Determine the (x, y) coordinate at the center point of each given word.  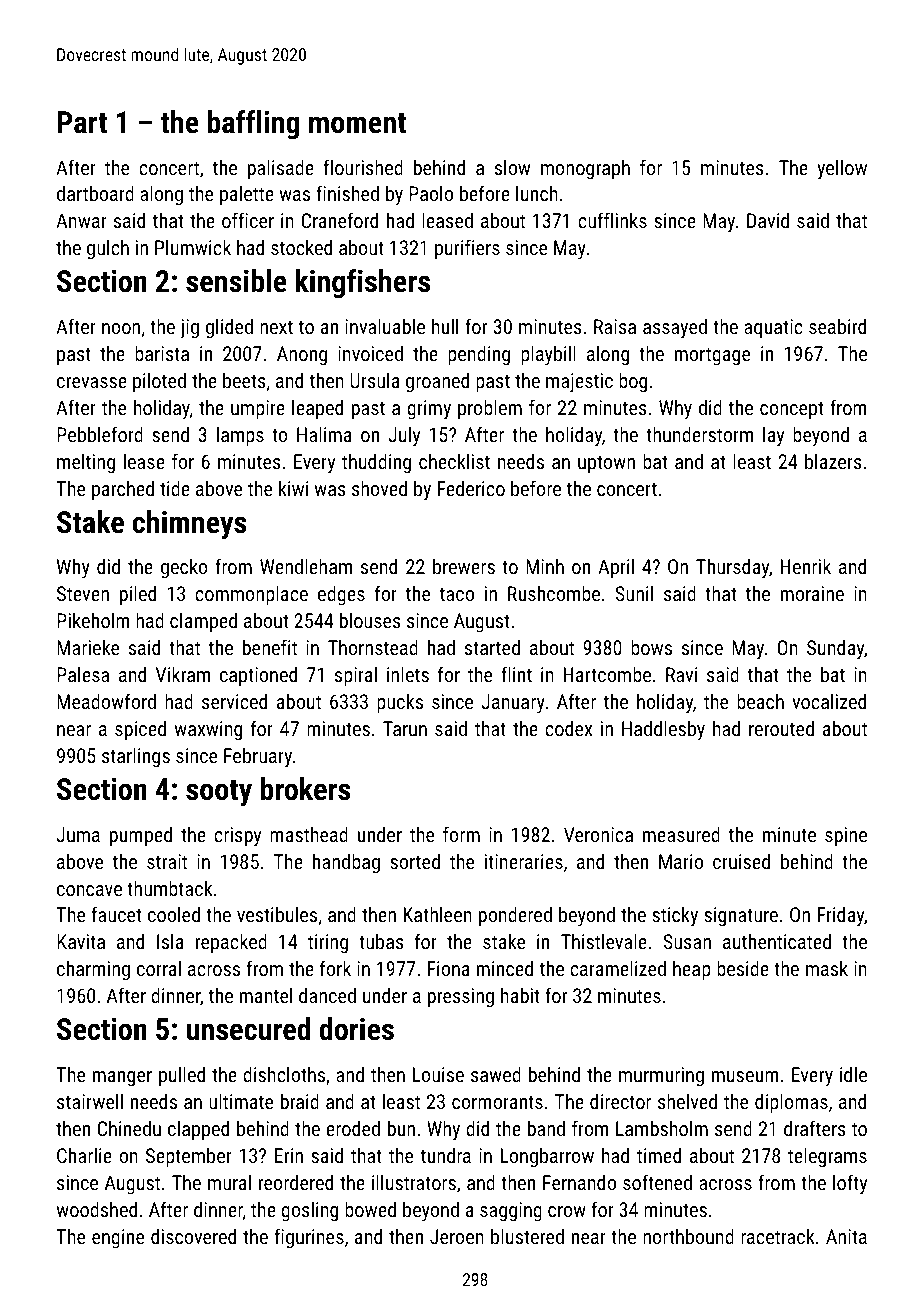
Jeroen (457, 1236)
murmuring (661, 1076)
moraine (812, 593)
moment (357, 123)
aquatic (773, 328)
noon (121, 328)
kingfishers (363, 284)
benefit (270, 647)
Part (82, 122)
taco (457, 594)
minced (505, 968)
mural (229, 1182)
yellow (842, 169)
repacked (231, 943)
